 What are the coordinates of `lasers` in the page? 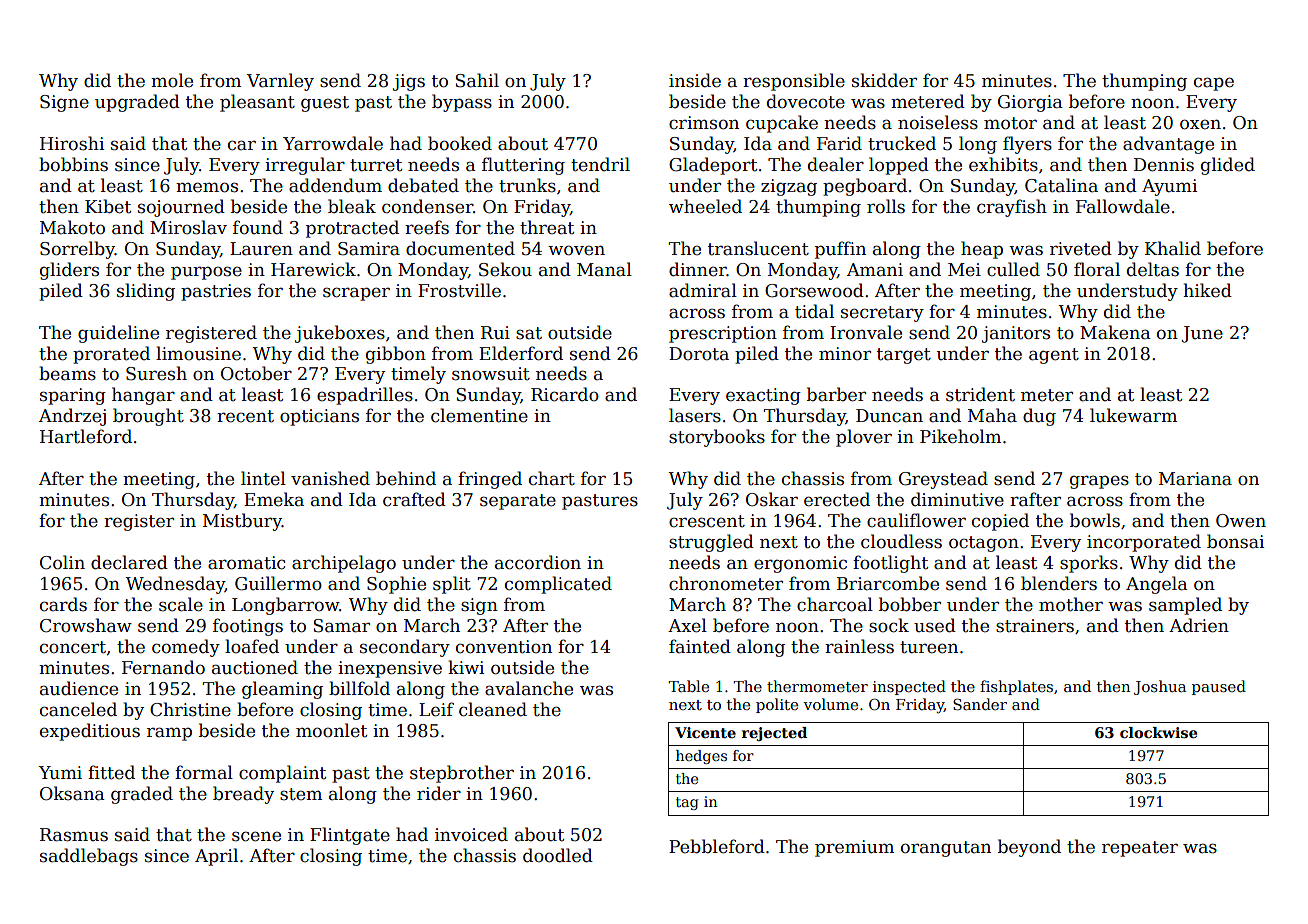 It's located at (695, 415).
